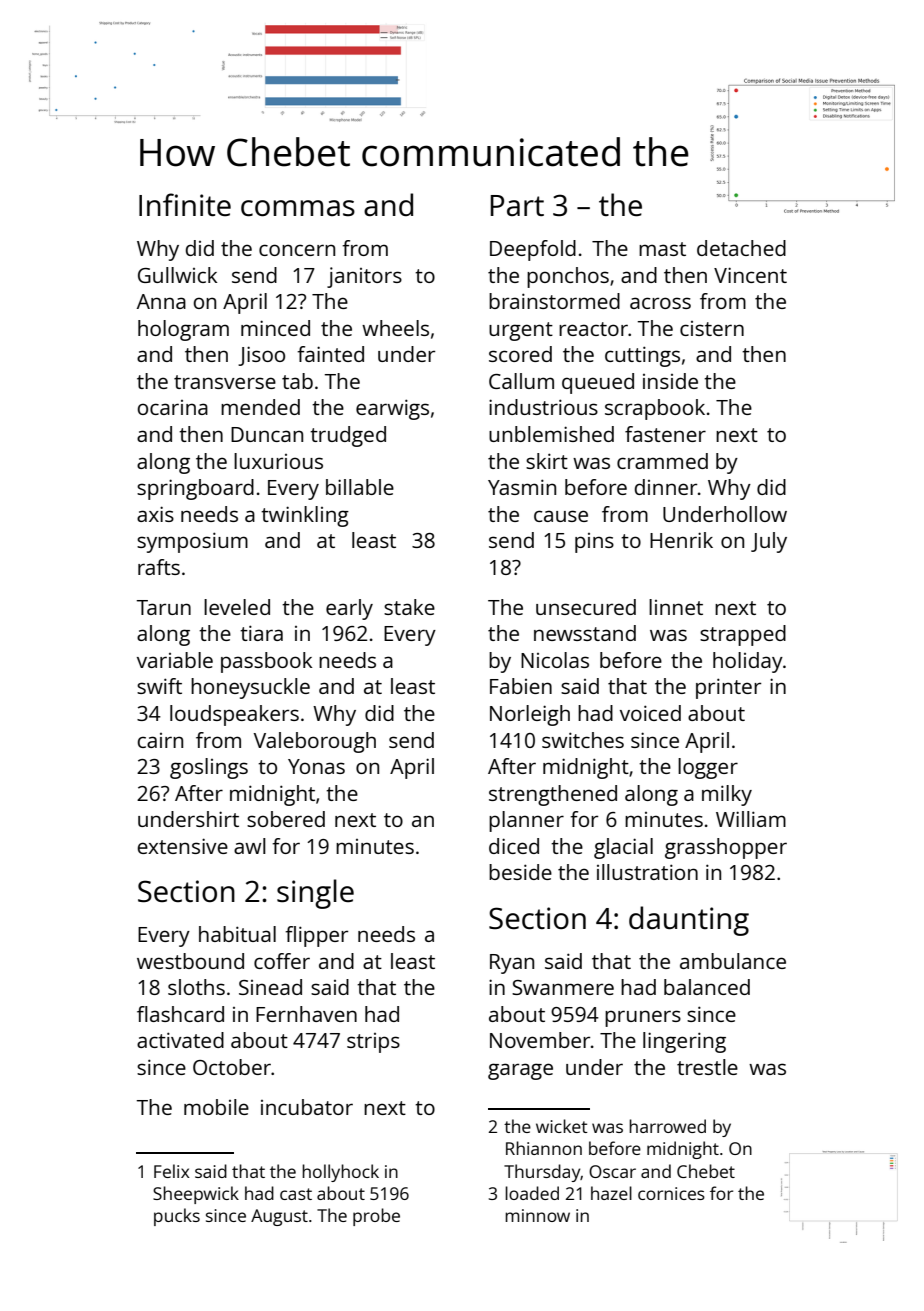 Image resolution: width=924 pixels, height=1311 pixels. What do you see at coordinates (662, 249) in the screenshot?
I see `mast` at bounding box center [662, 249].
